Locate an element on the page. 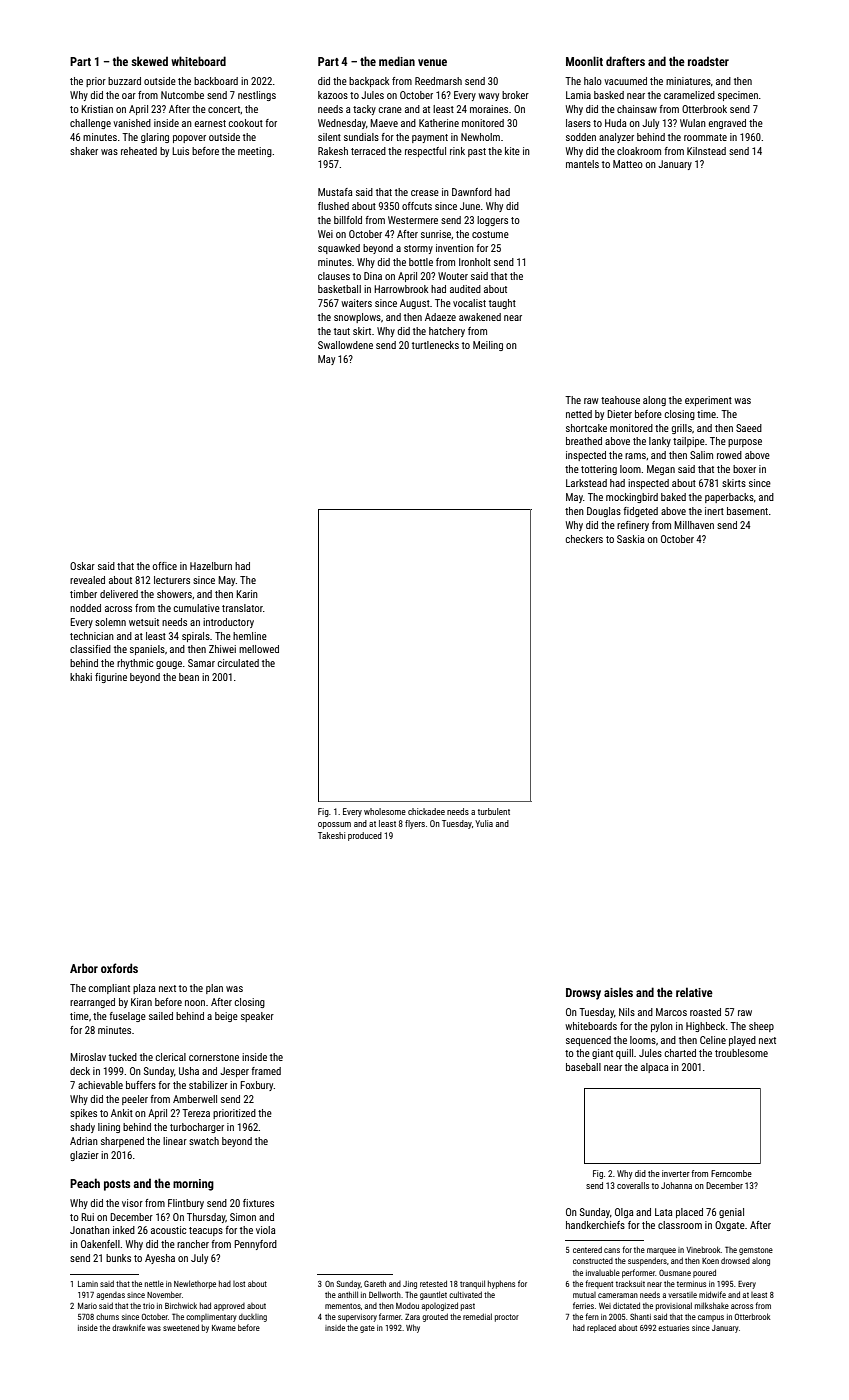 The height and width of the document is (1400, 849). clauses is located at coordinates (334, 276).
